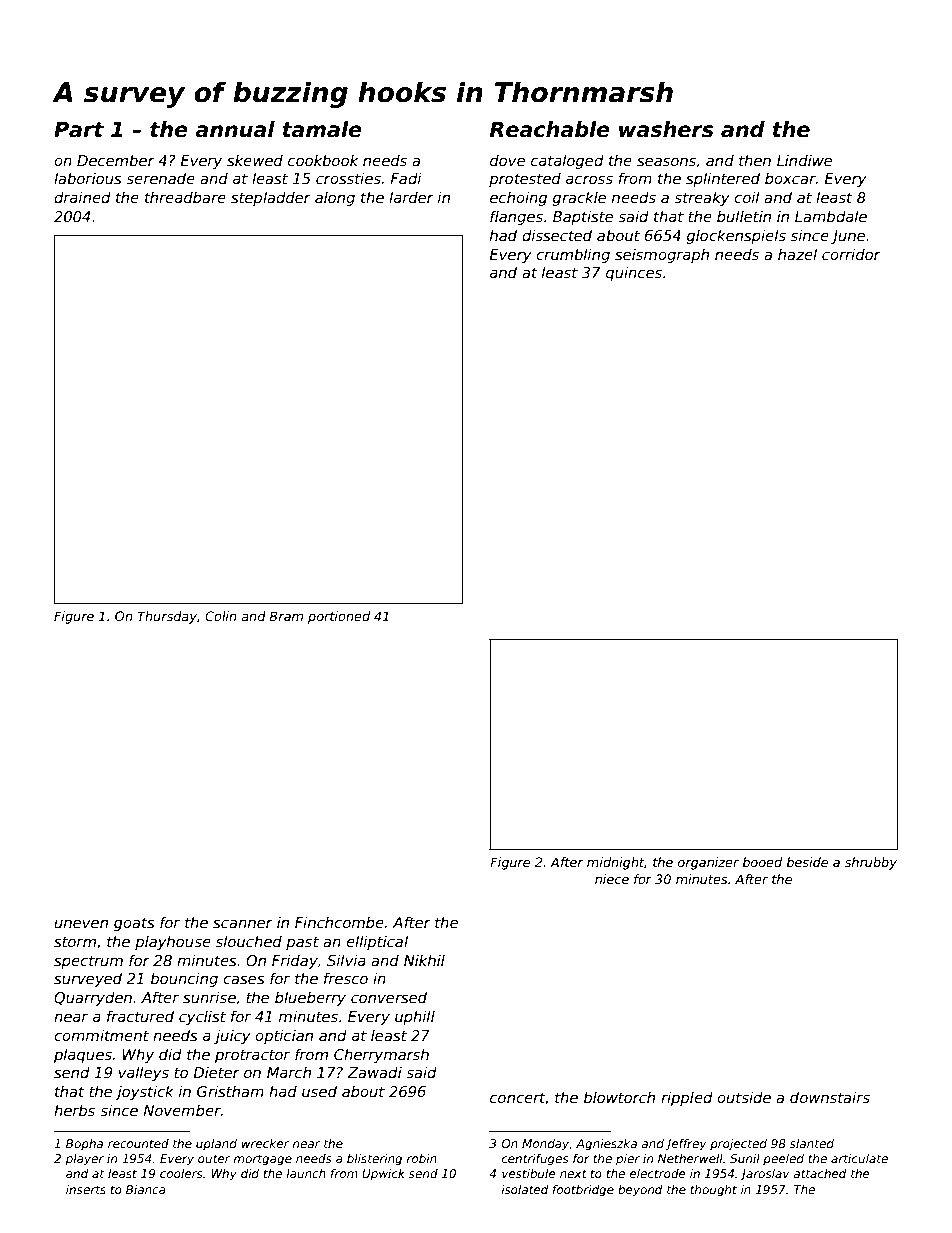 The width and height of the page is (952, 1233). What do you see at coordinates (415, 1017) in the page?
I see `uphill` at bounding box center [415, 1017].
